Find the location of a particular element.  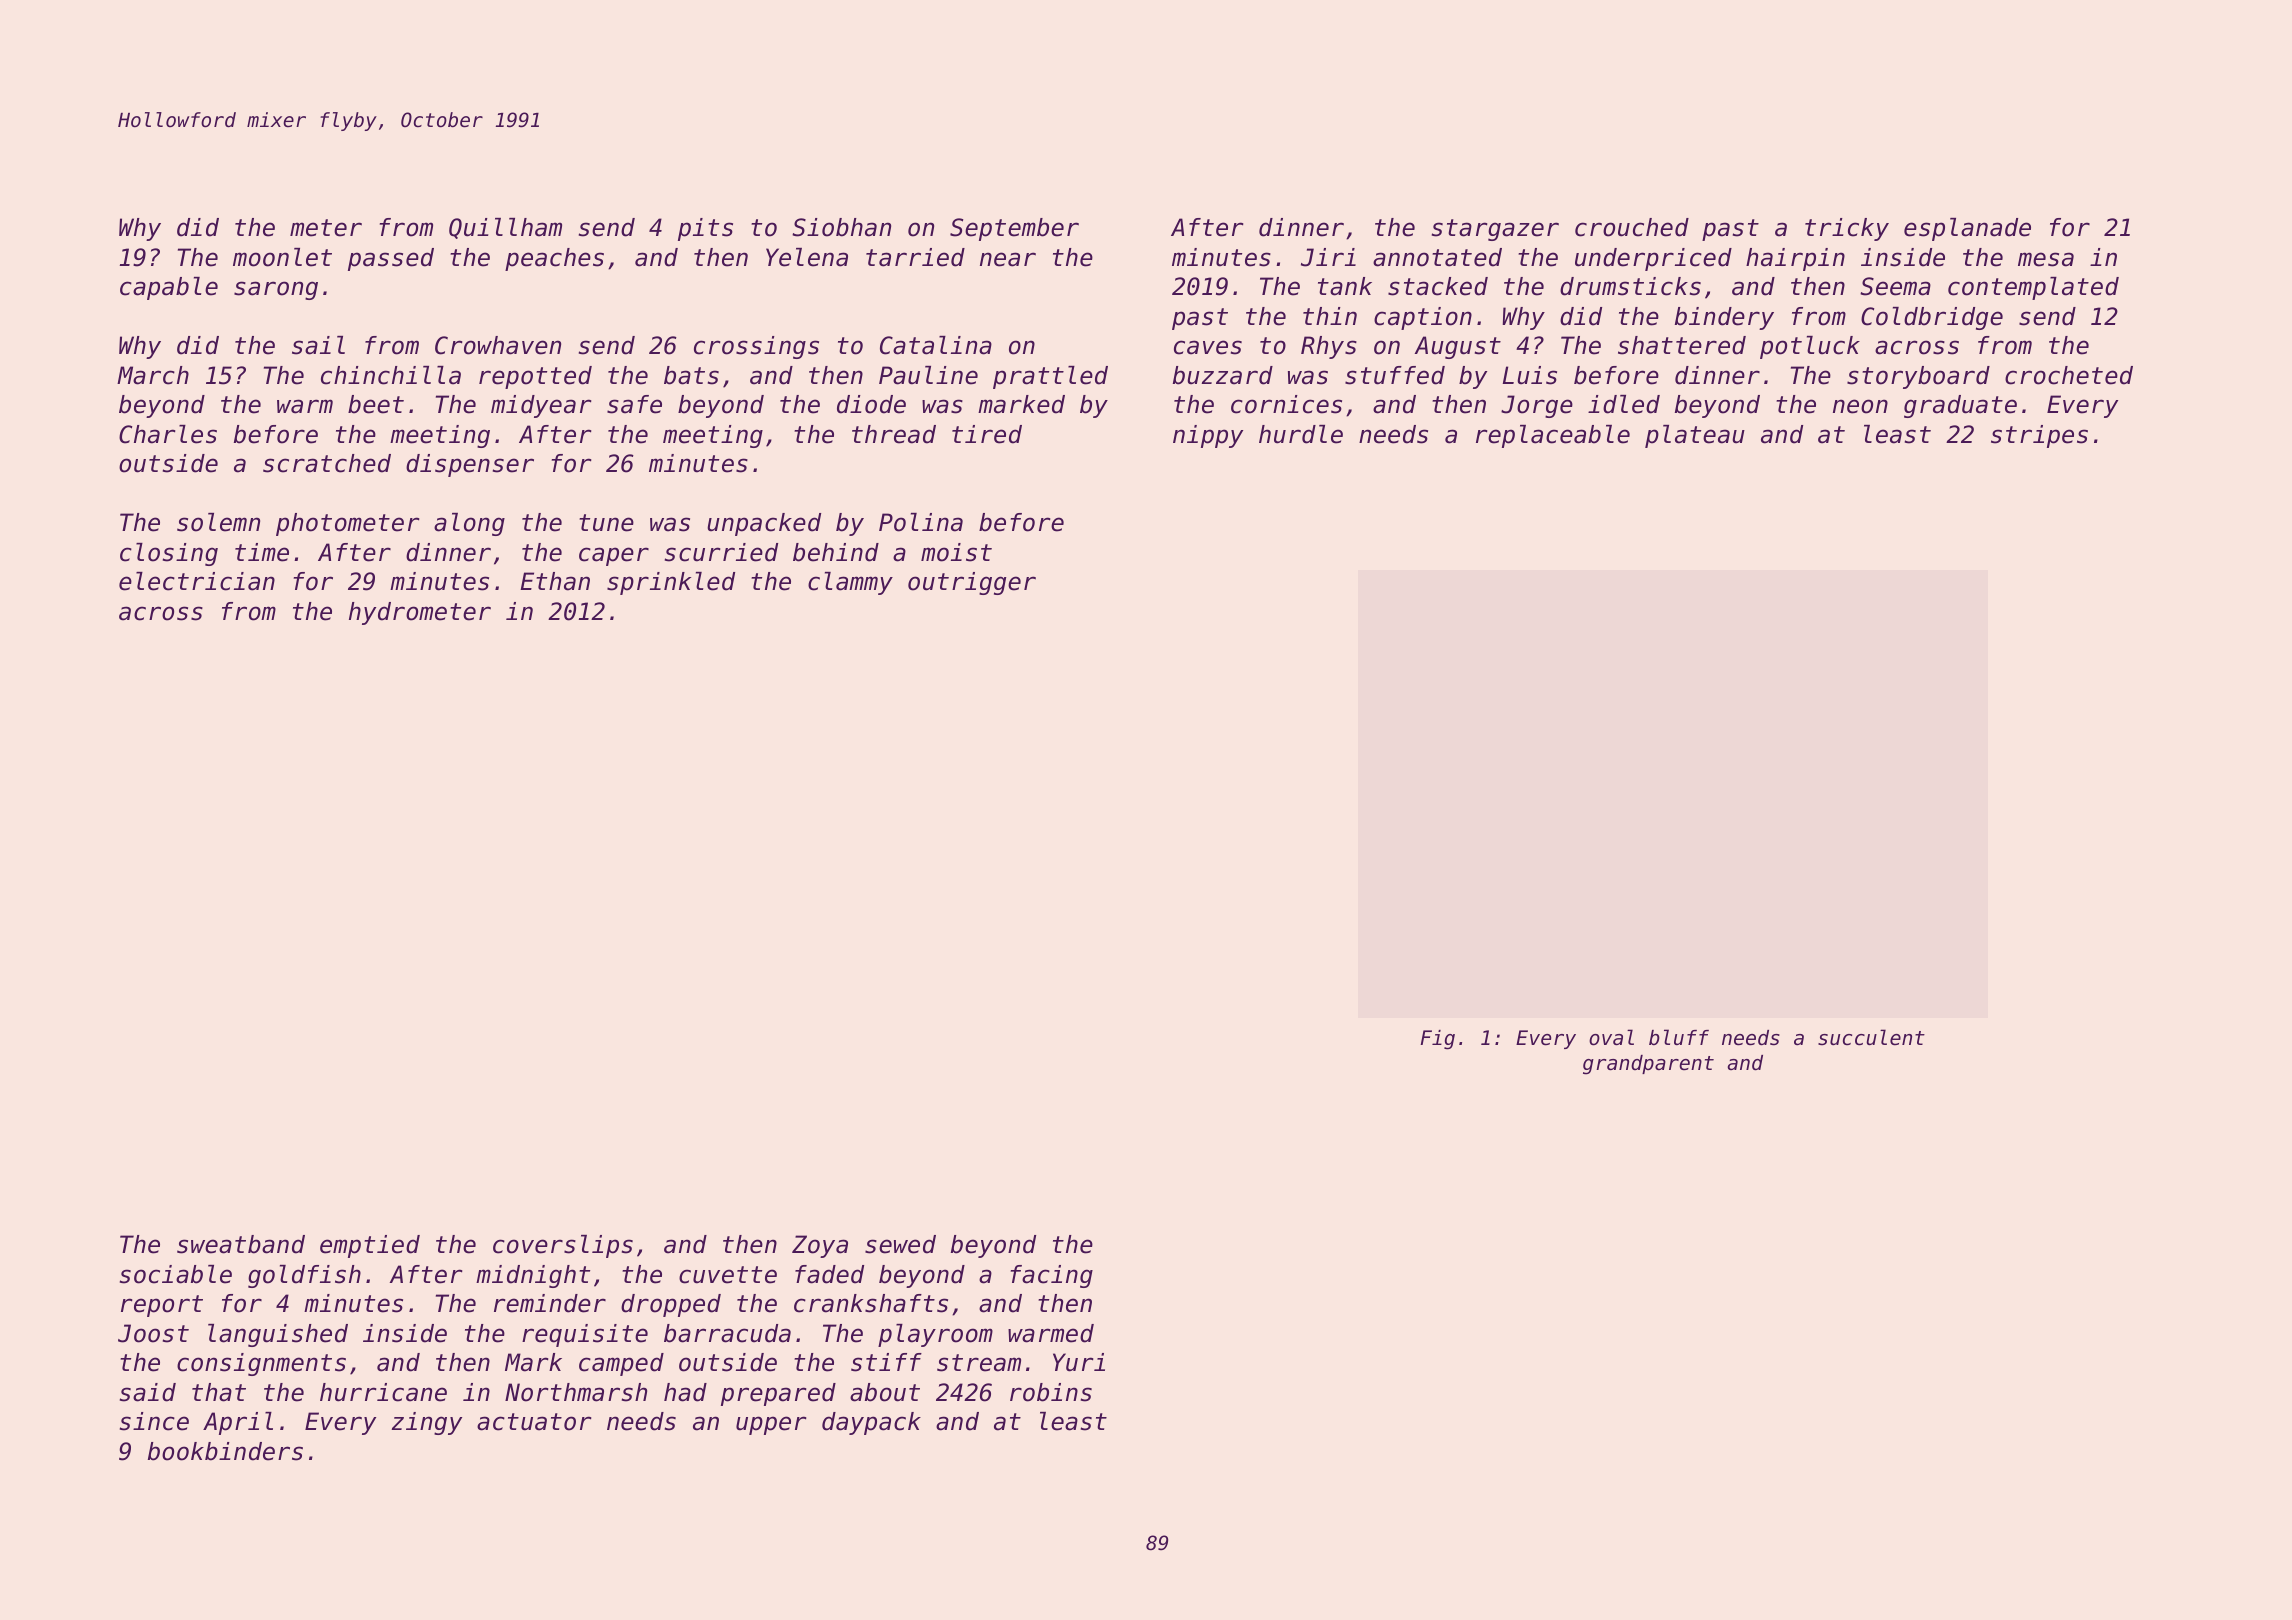

sweatband is located at coordinates (241, 1244).
